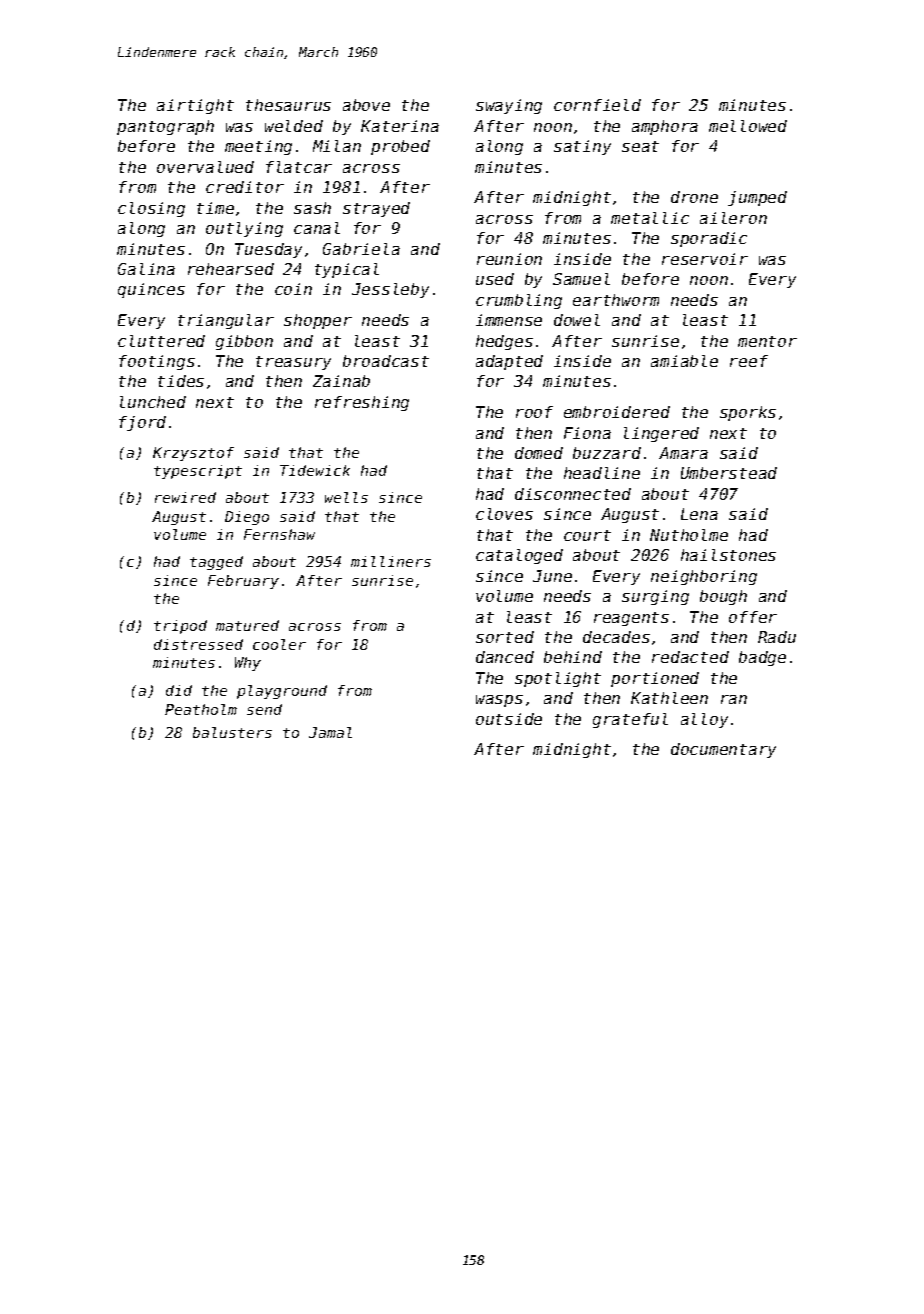  What do you see at coordinates (749, 361) in the screenshot?
I see `reef` at bounding box center [749, 361].
